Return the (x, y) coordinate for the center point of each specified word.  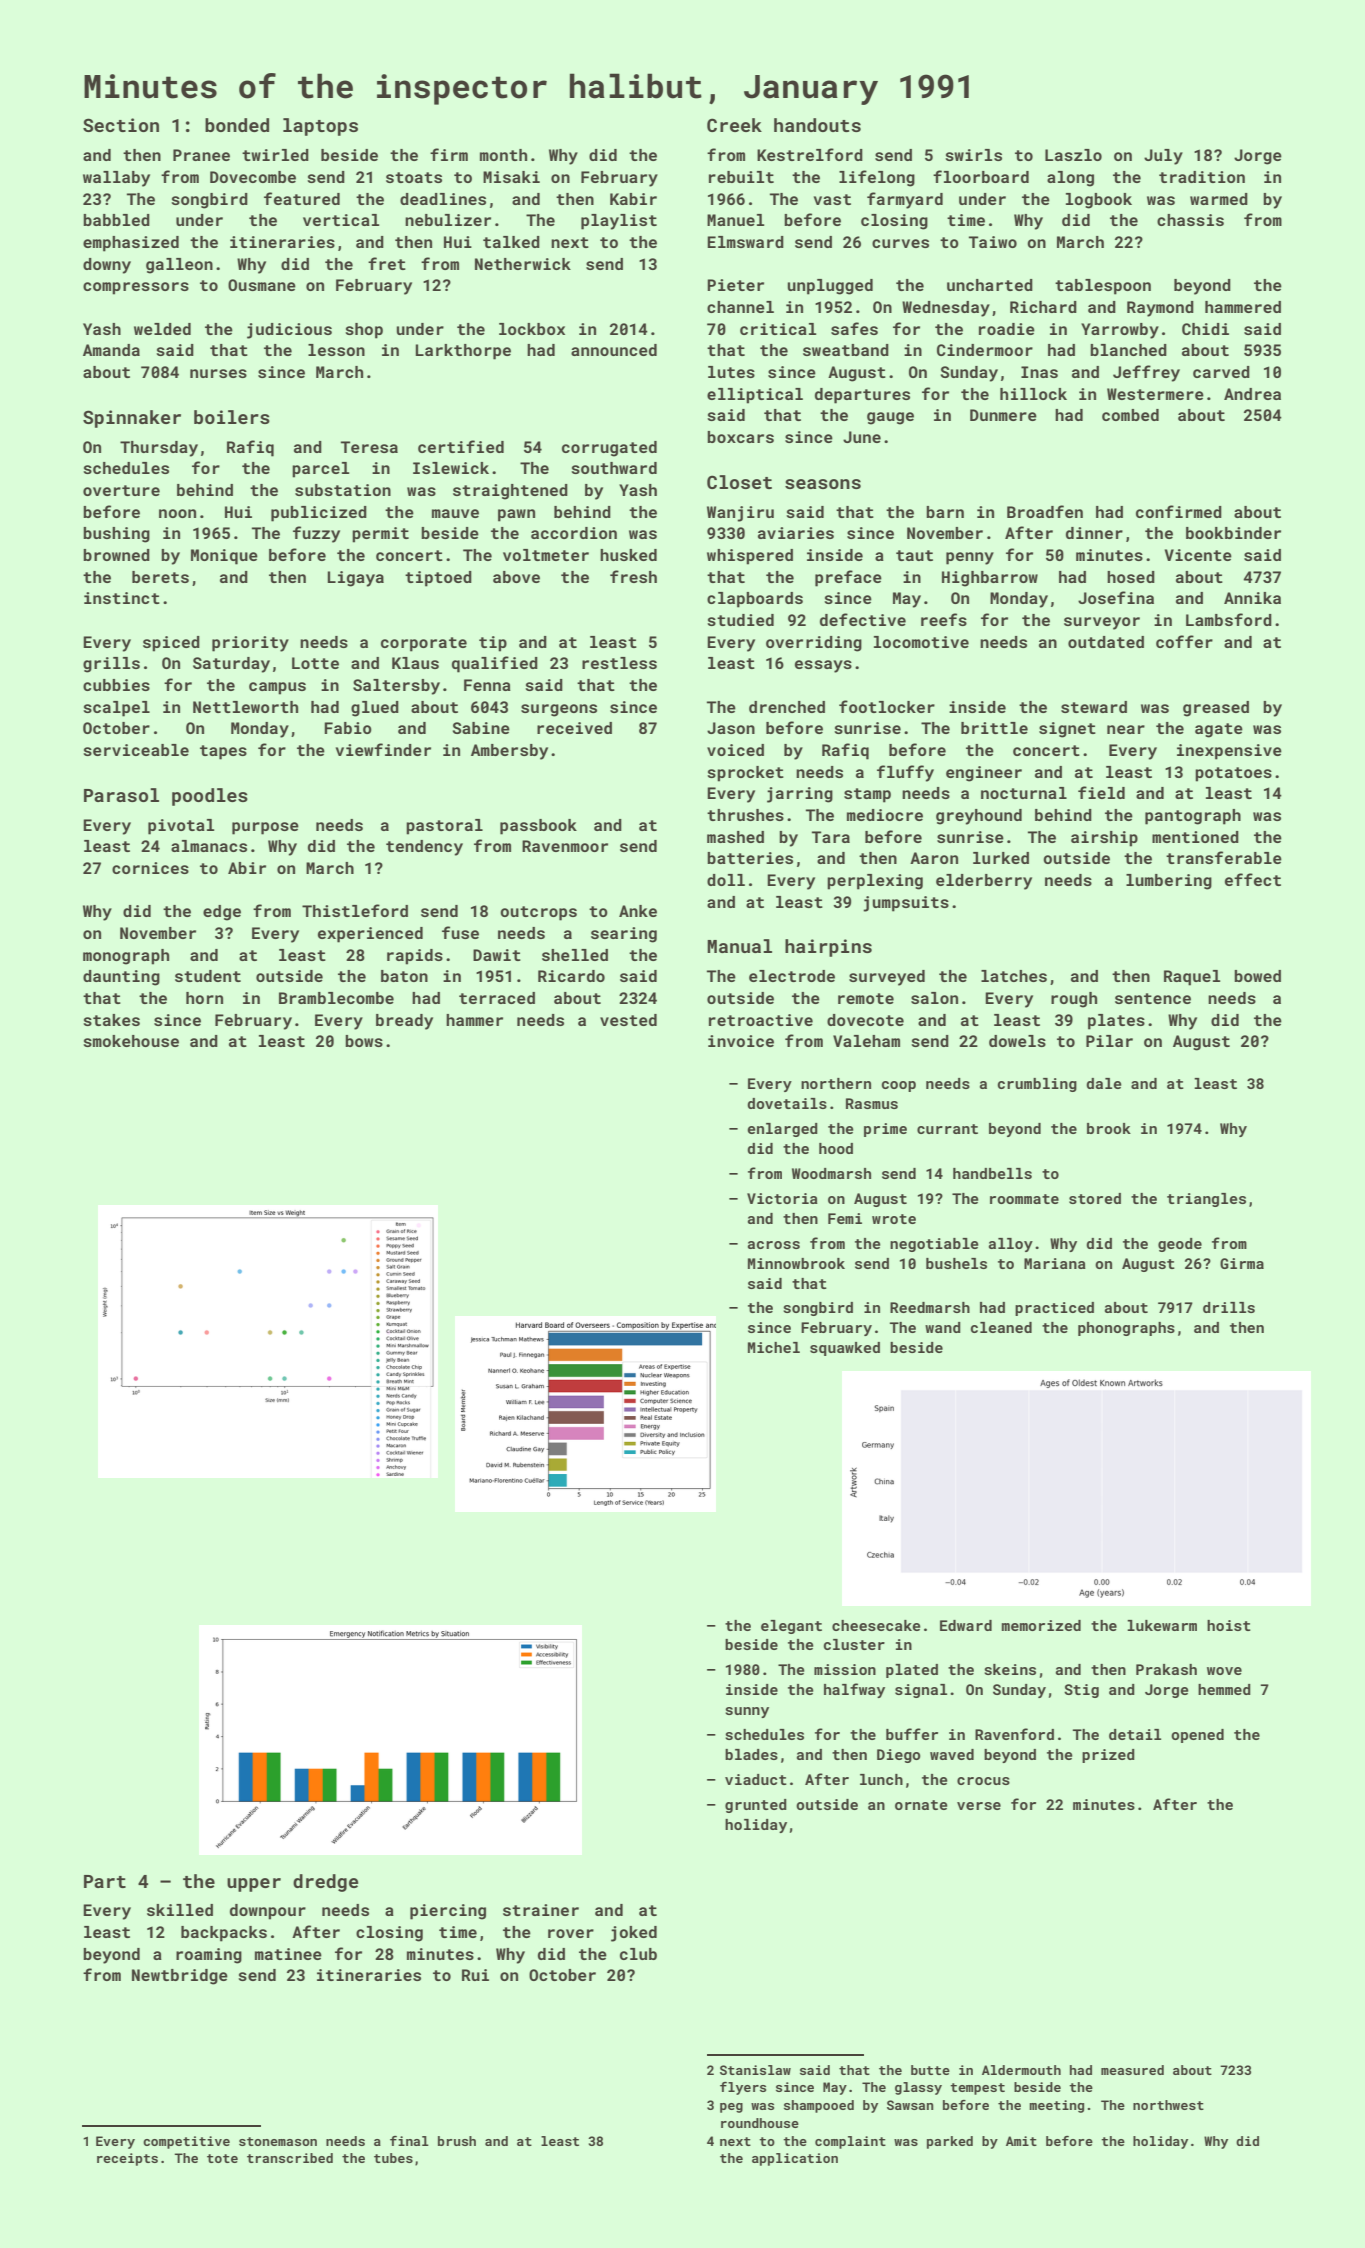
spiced (171, 644)
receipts (127, 2159)
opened (1197, 1736)
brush (457, 2141)
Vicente (1198, 555)
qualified (495, 664)
